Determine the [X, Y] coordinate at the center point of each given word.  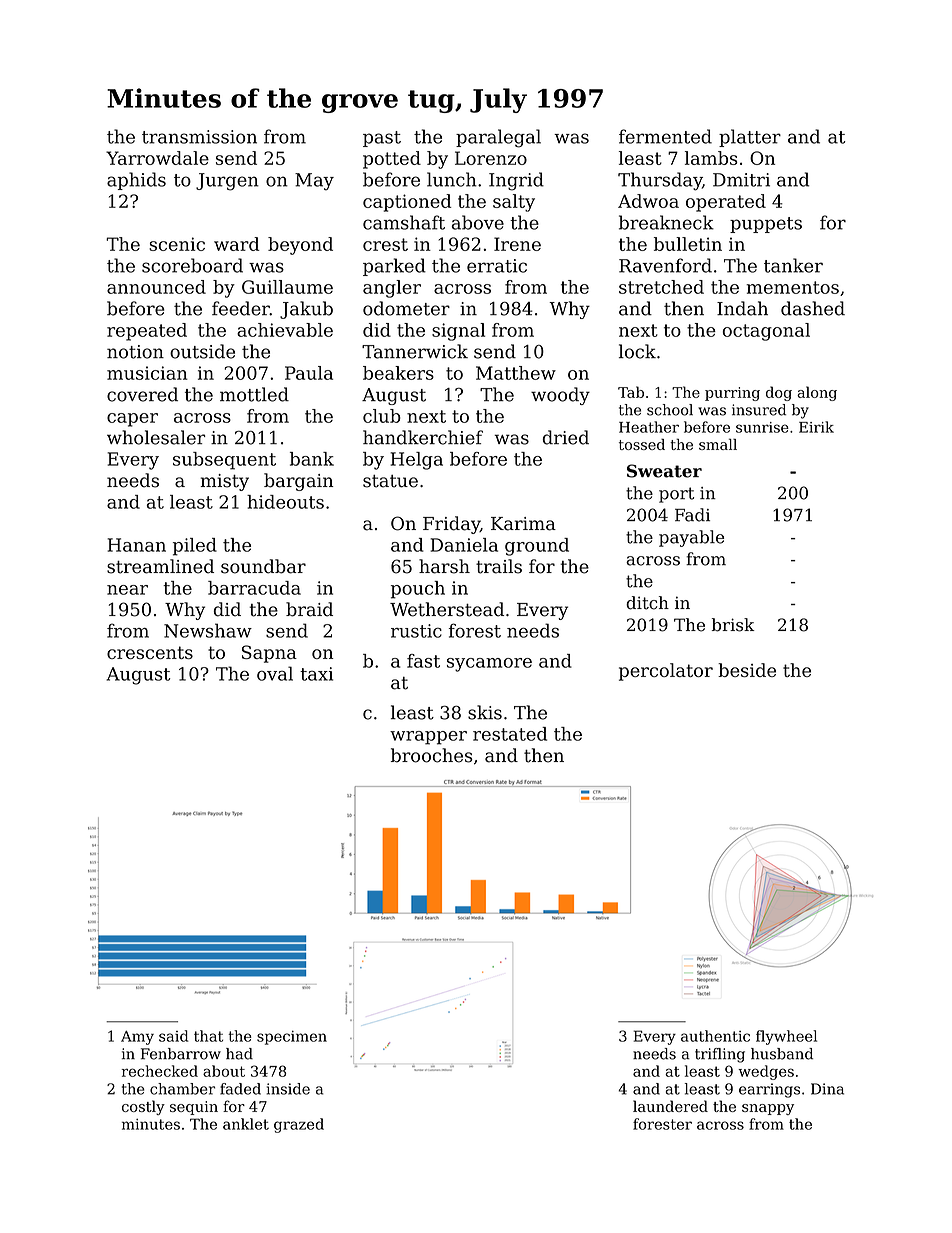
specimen [292, 1038]
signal [458, 332]
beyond [300, 246]
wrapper [428, 738]
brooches [432, 755]
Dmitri [741, 180]
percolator [666, 672]
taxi [316, 674]
